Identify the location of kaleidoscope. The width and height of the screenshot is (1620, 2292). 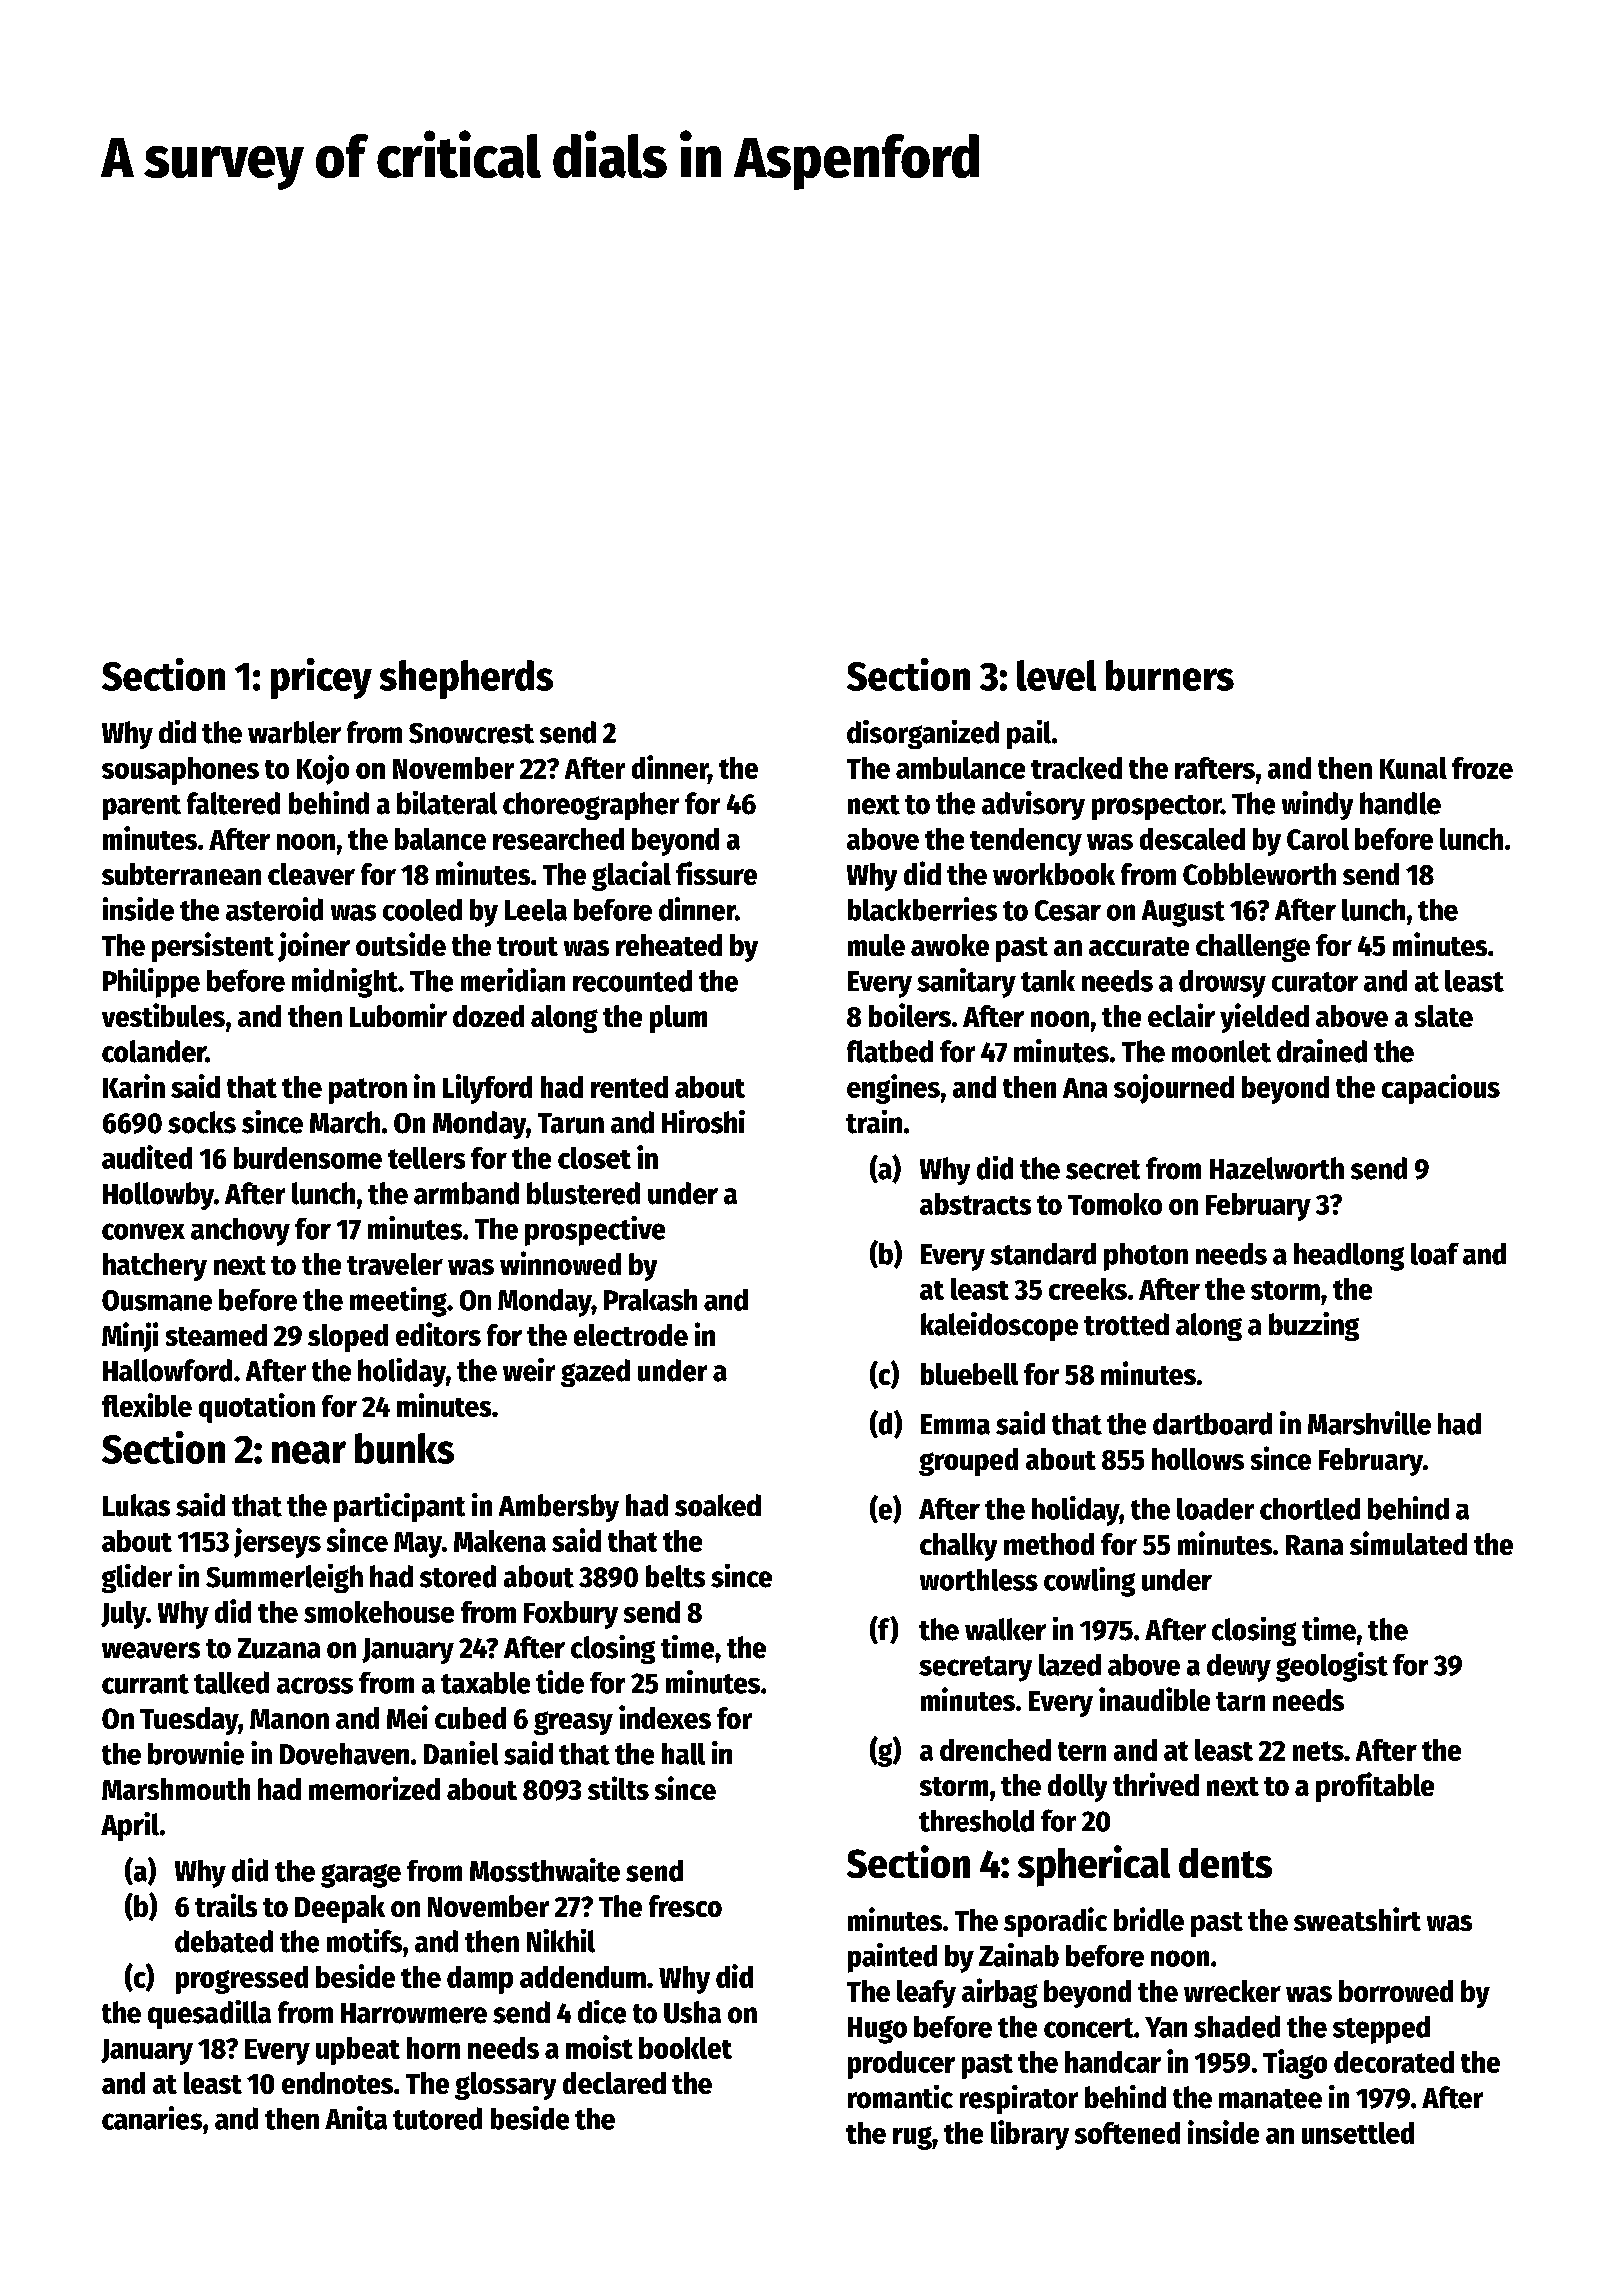
(999, 1326).
